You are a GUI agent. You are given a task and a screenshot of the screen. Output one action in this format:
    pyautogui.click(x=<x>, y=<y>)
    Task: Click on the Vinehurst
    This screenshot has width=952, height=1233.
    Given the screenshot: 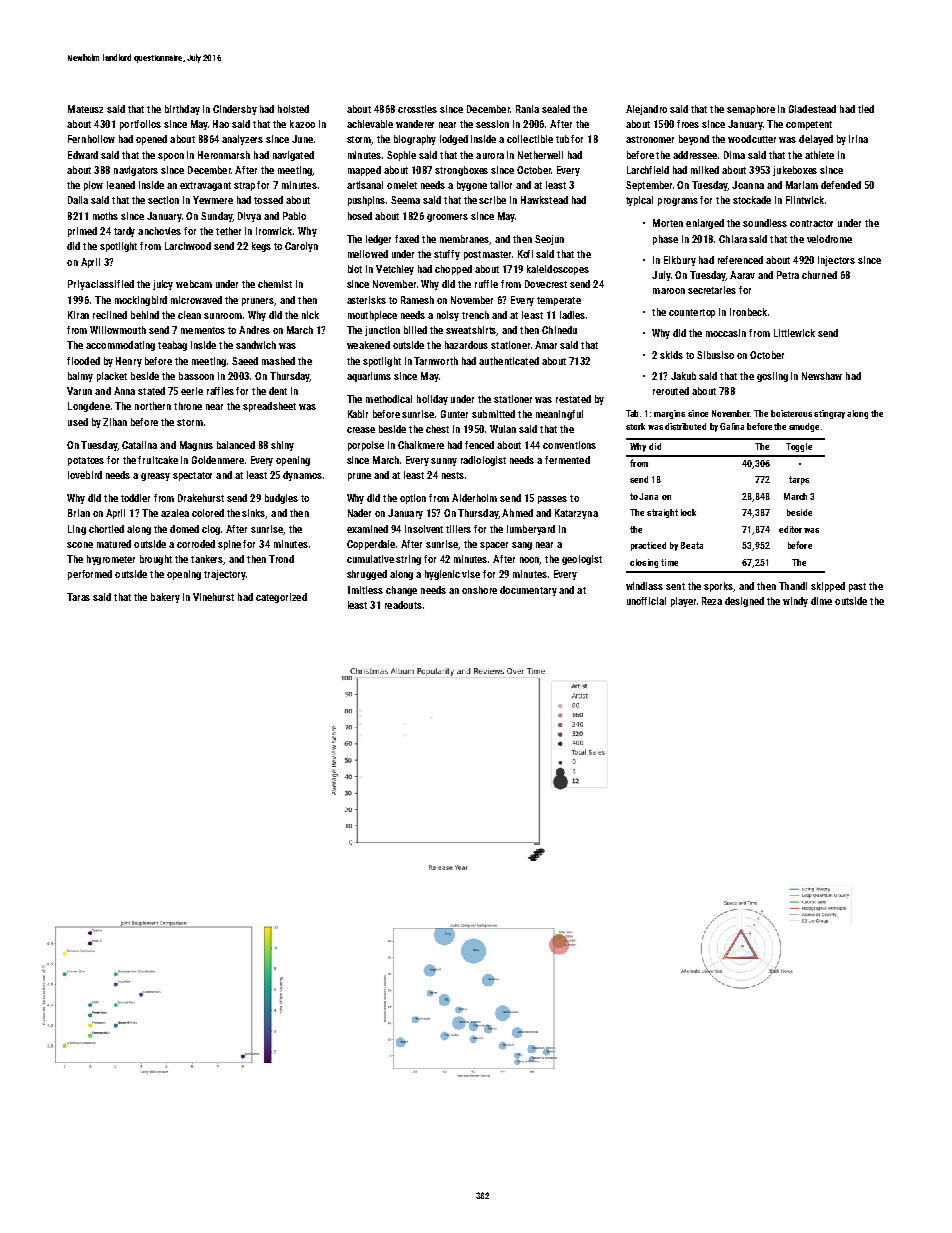 What is the action you would take?
    pyautogui.click(x=213, y=597)
